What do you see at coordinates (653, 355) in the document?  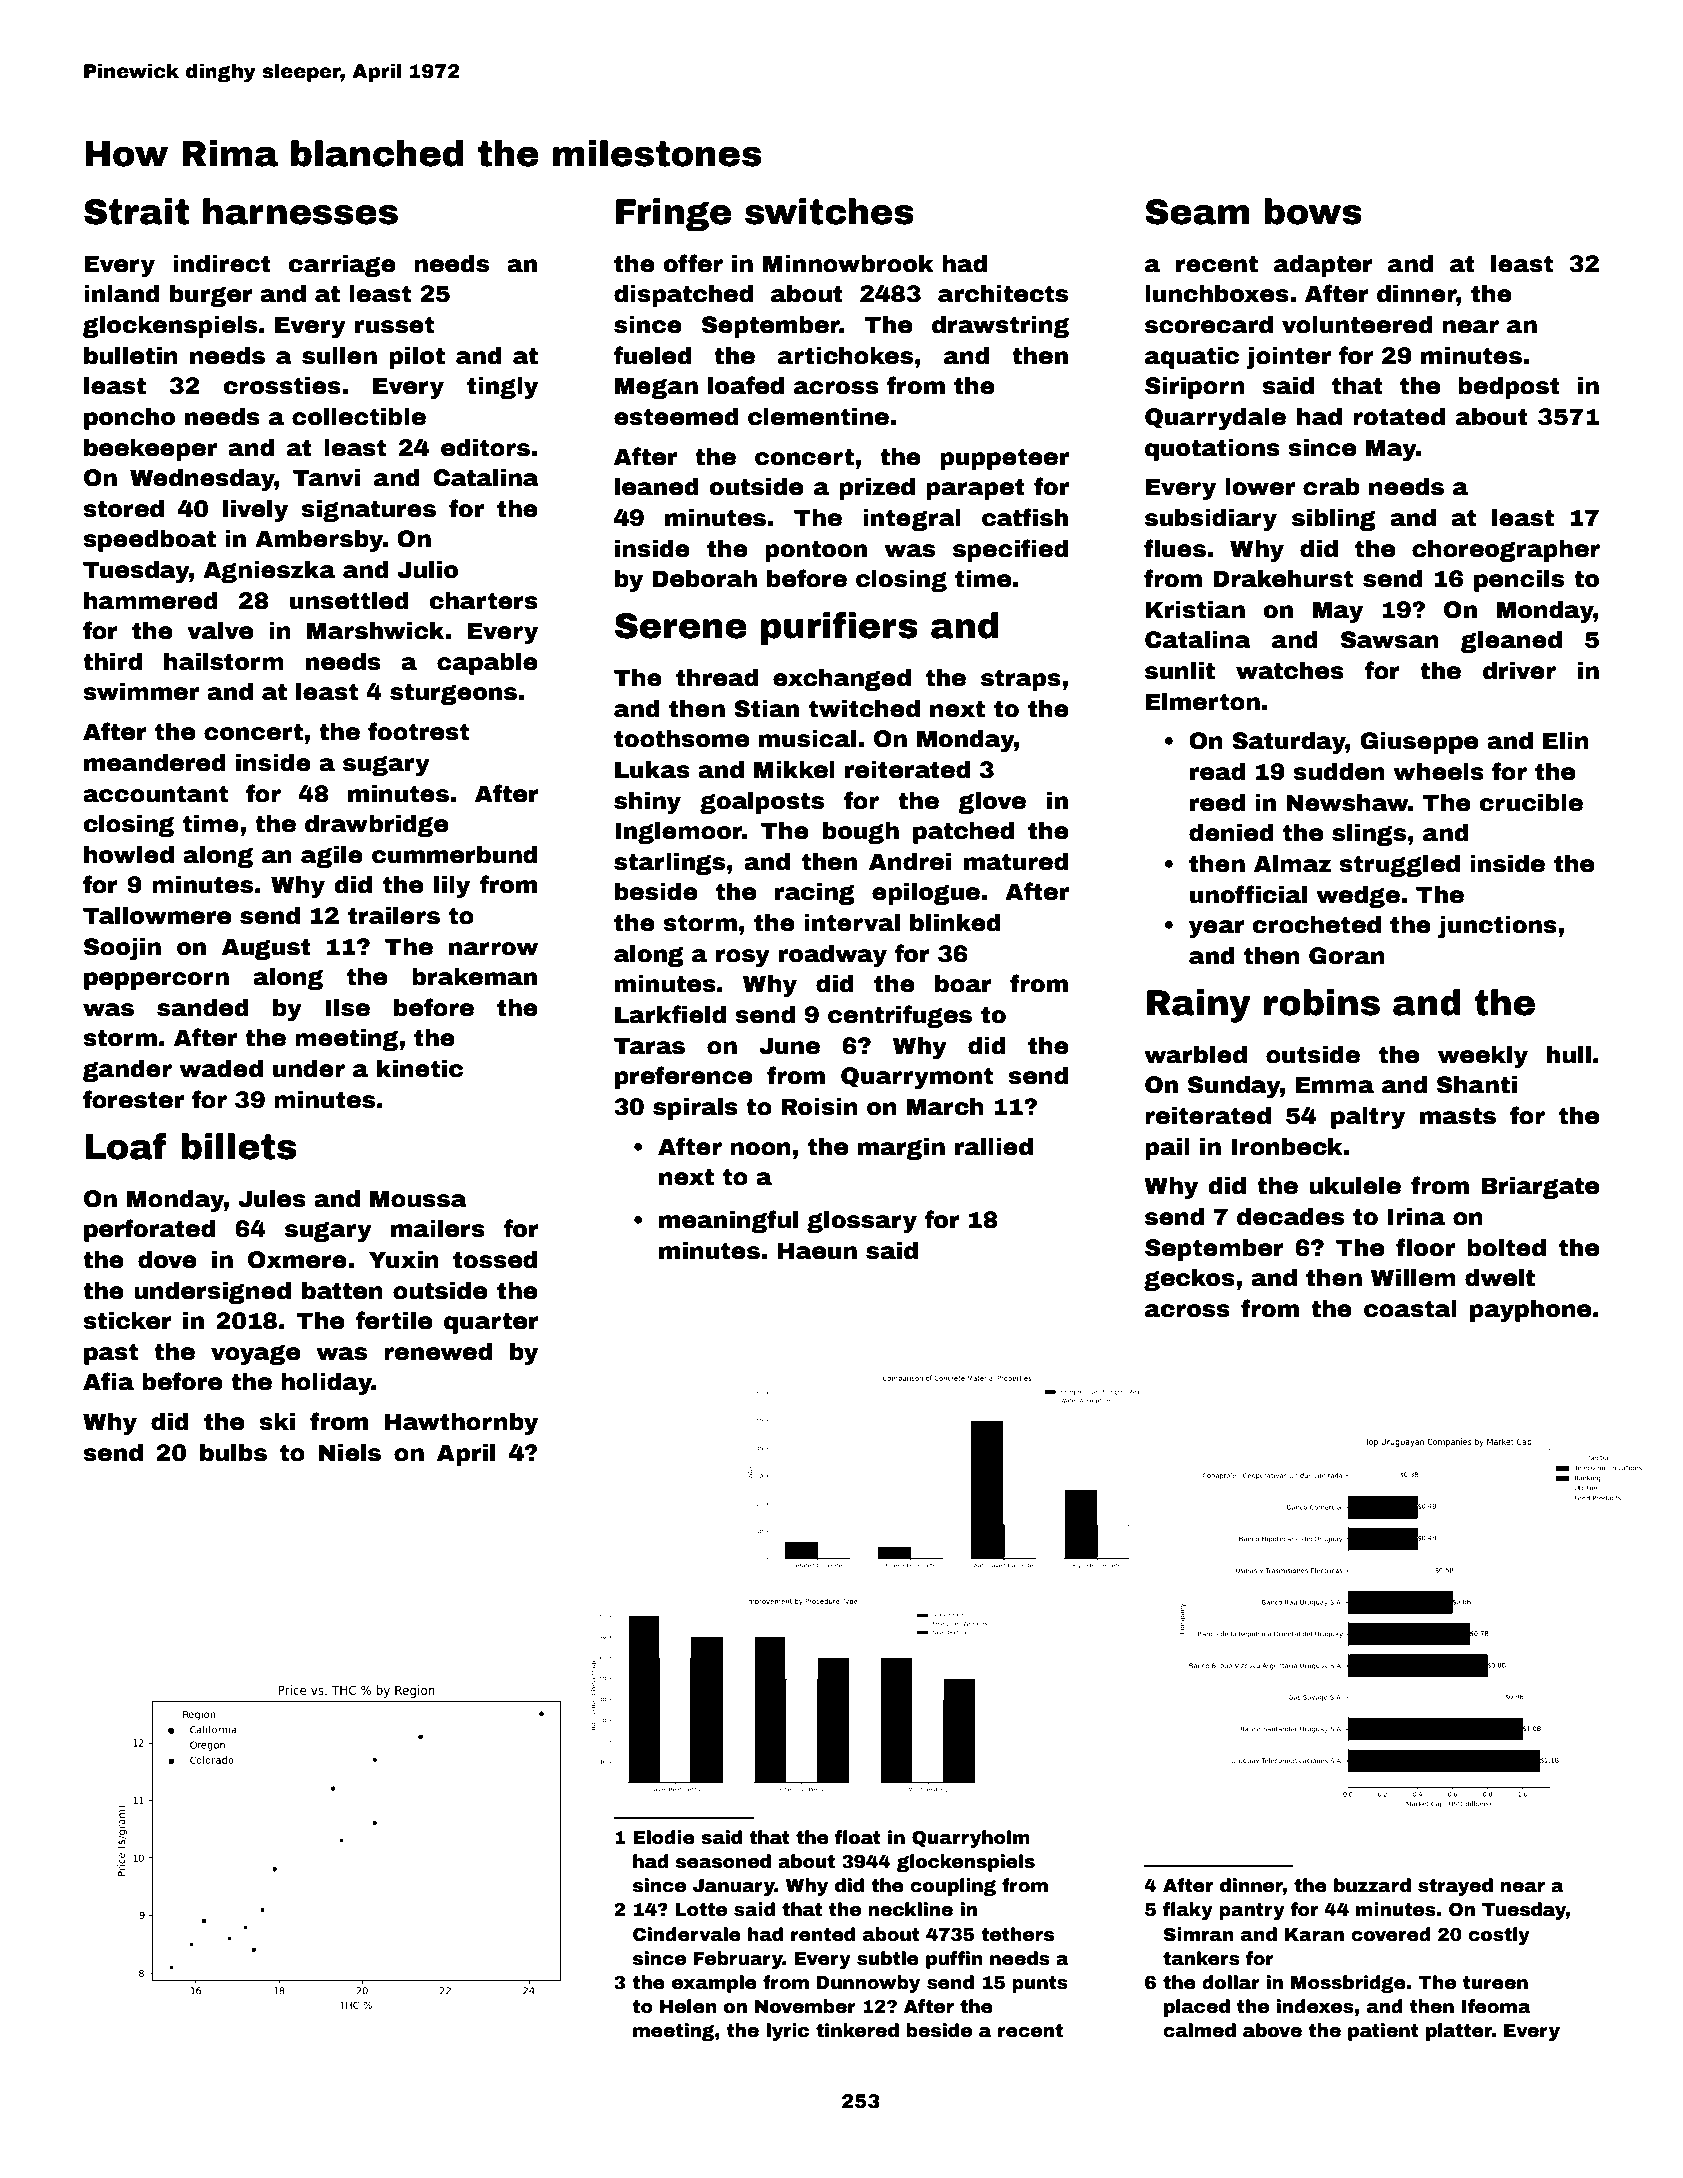 I see `fueled` at bounding box center [653, 355].
